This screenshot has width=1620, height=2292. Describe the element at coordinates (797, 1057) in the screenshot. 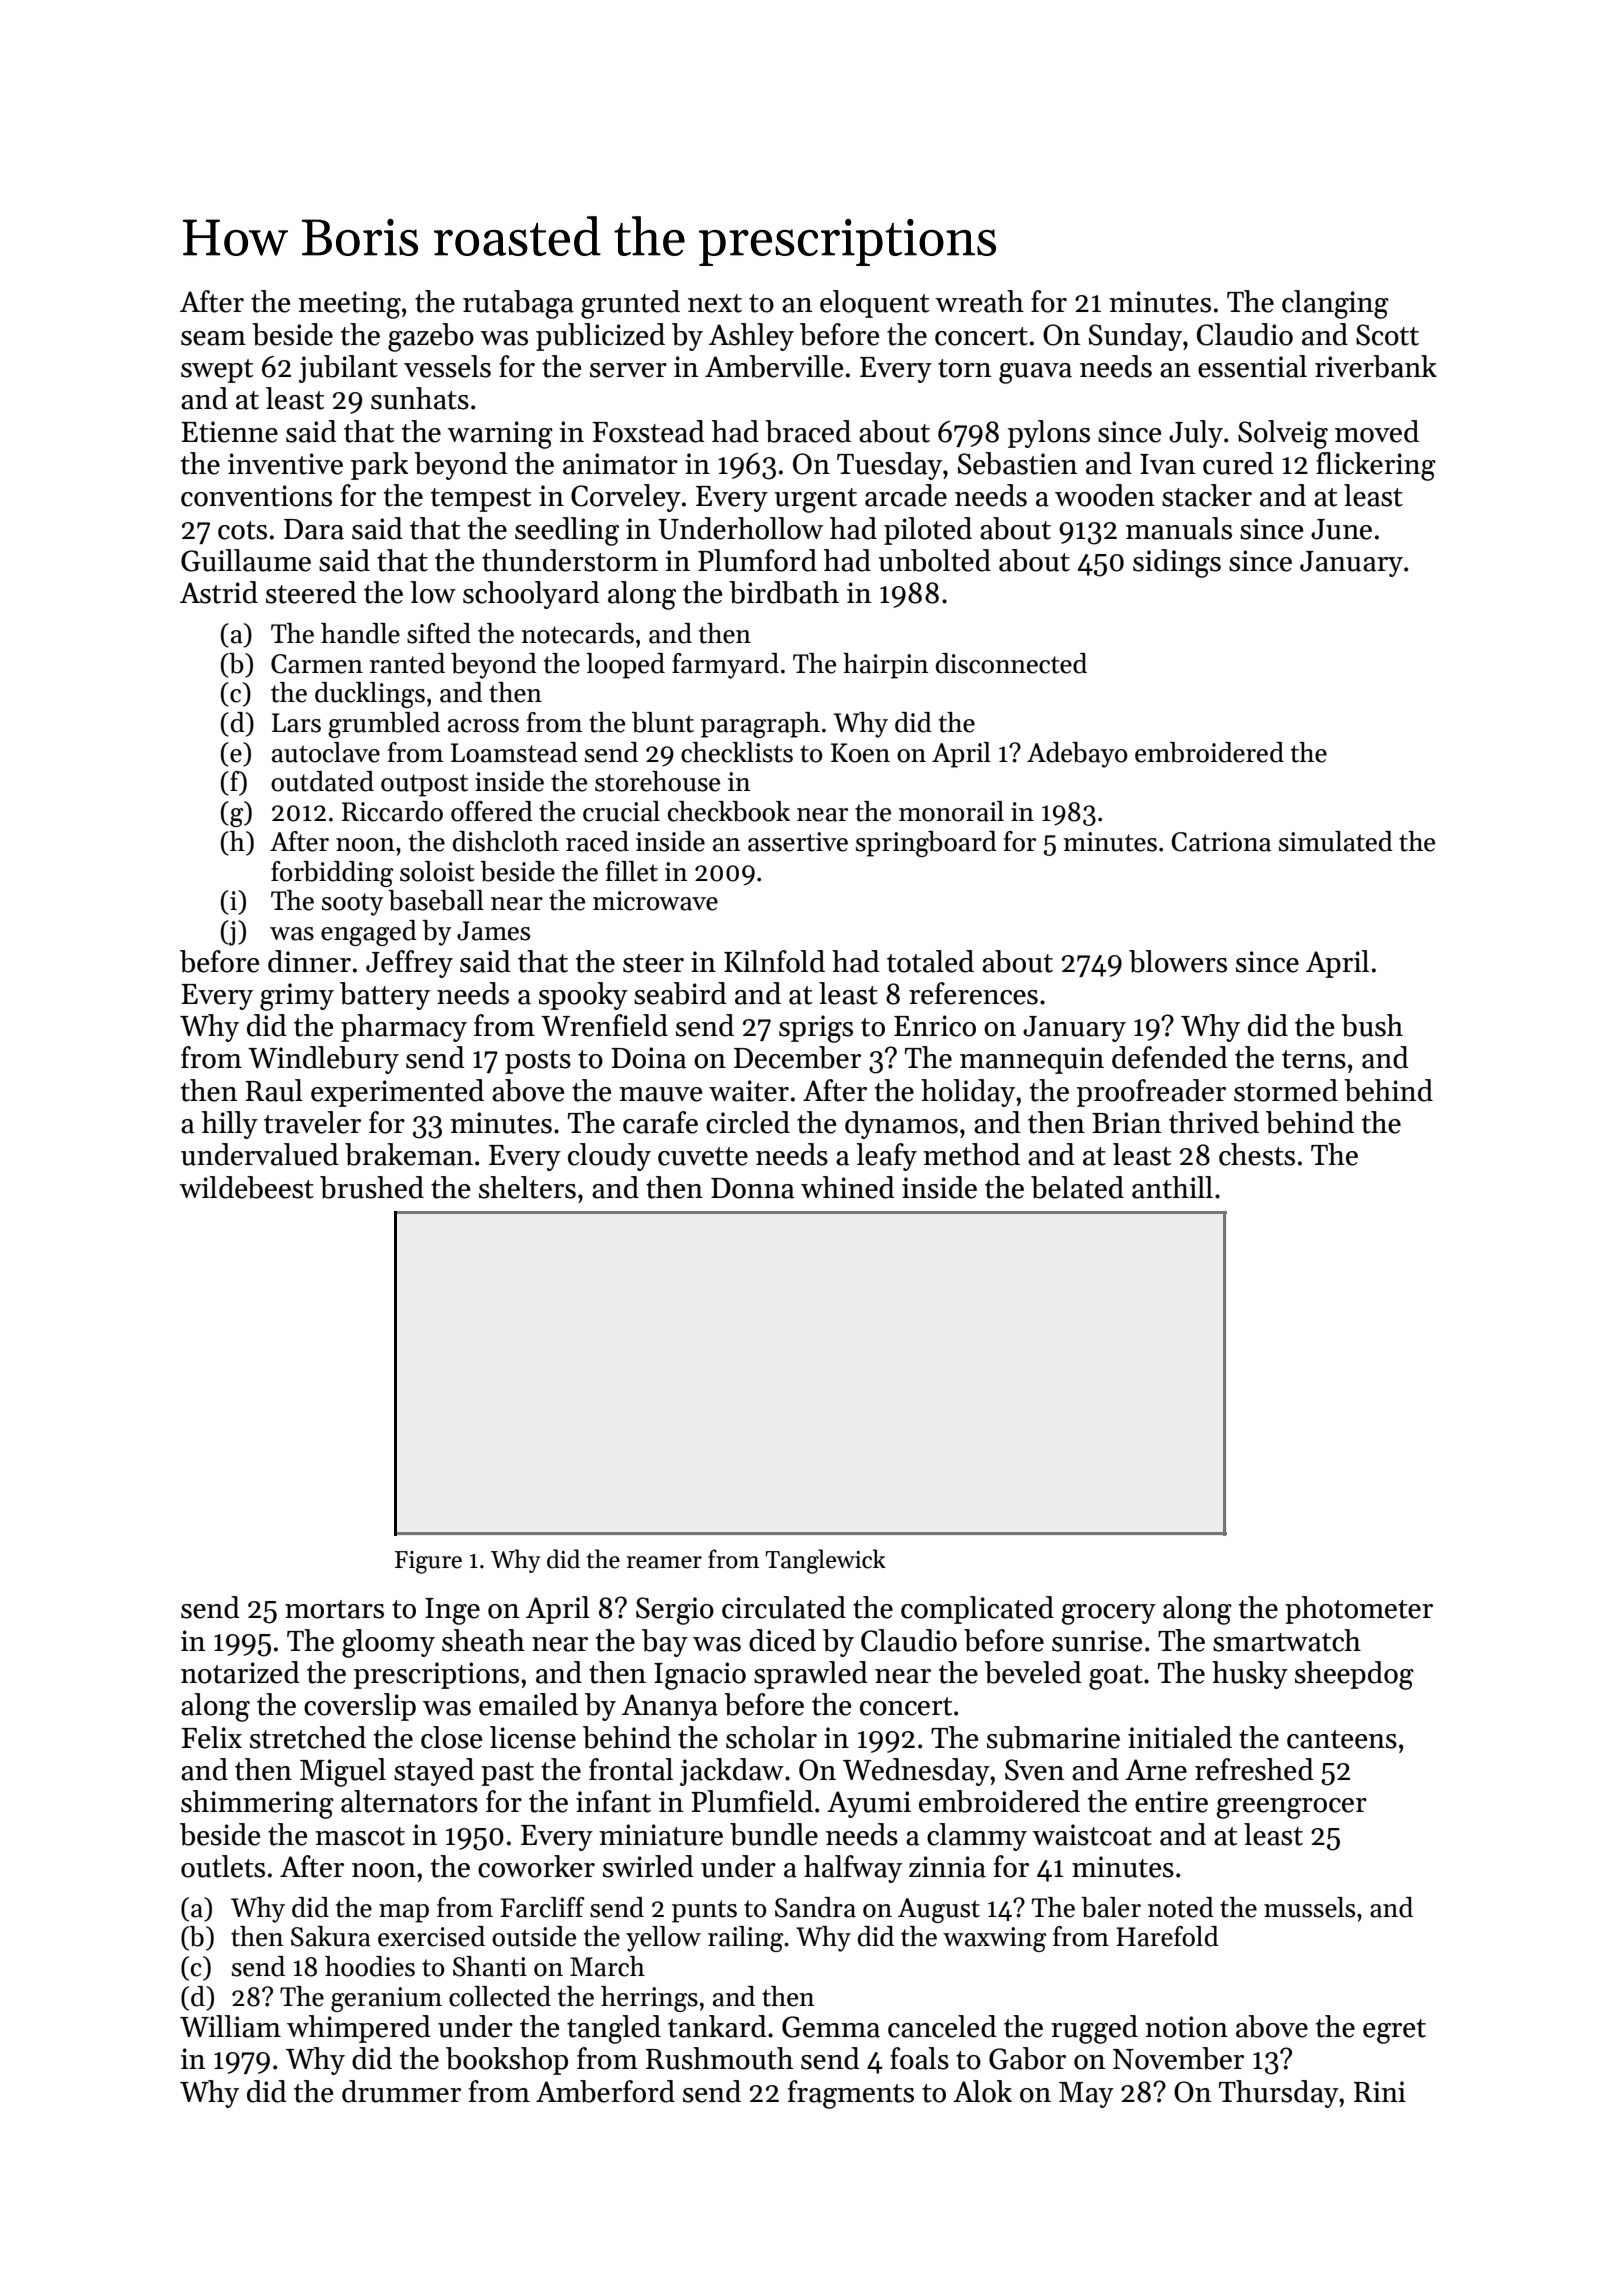

I see `December` at that location.
